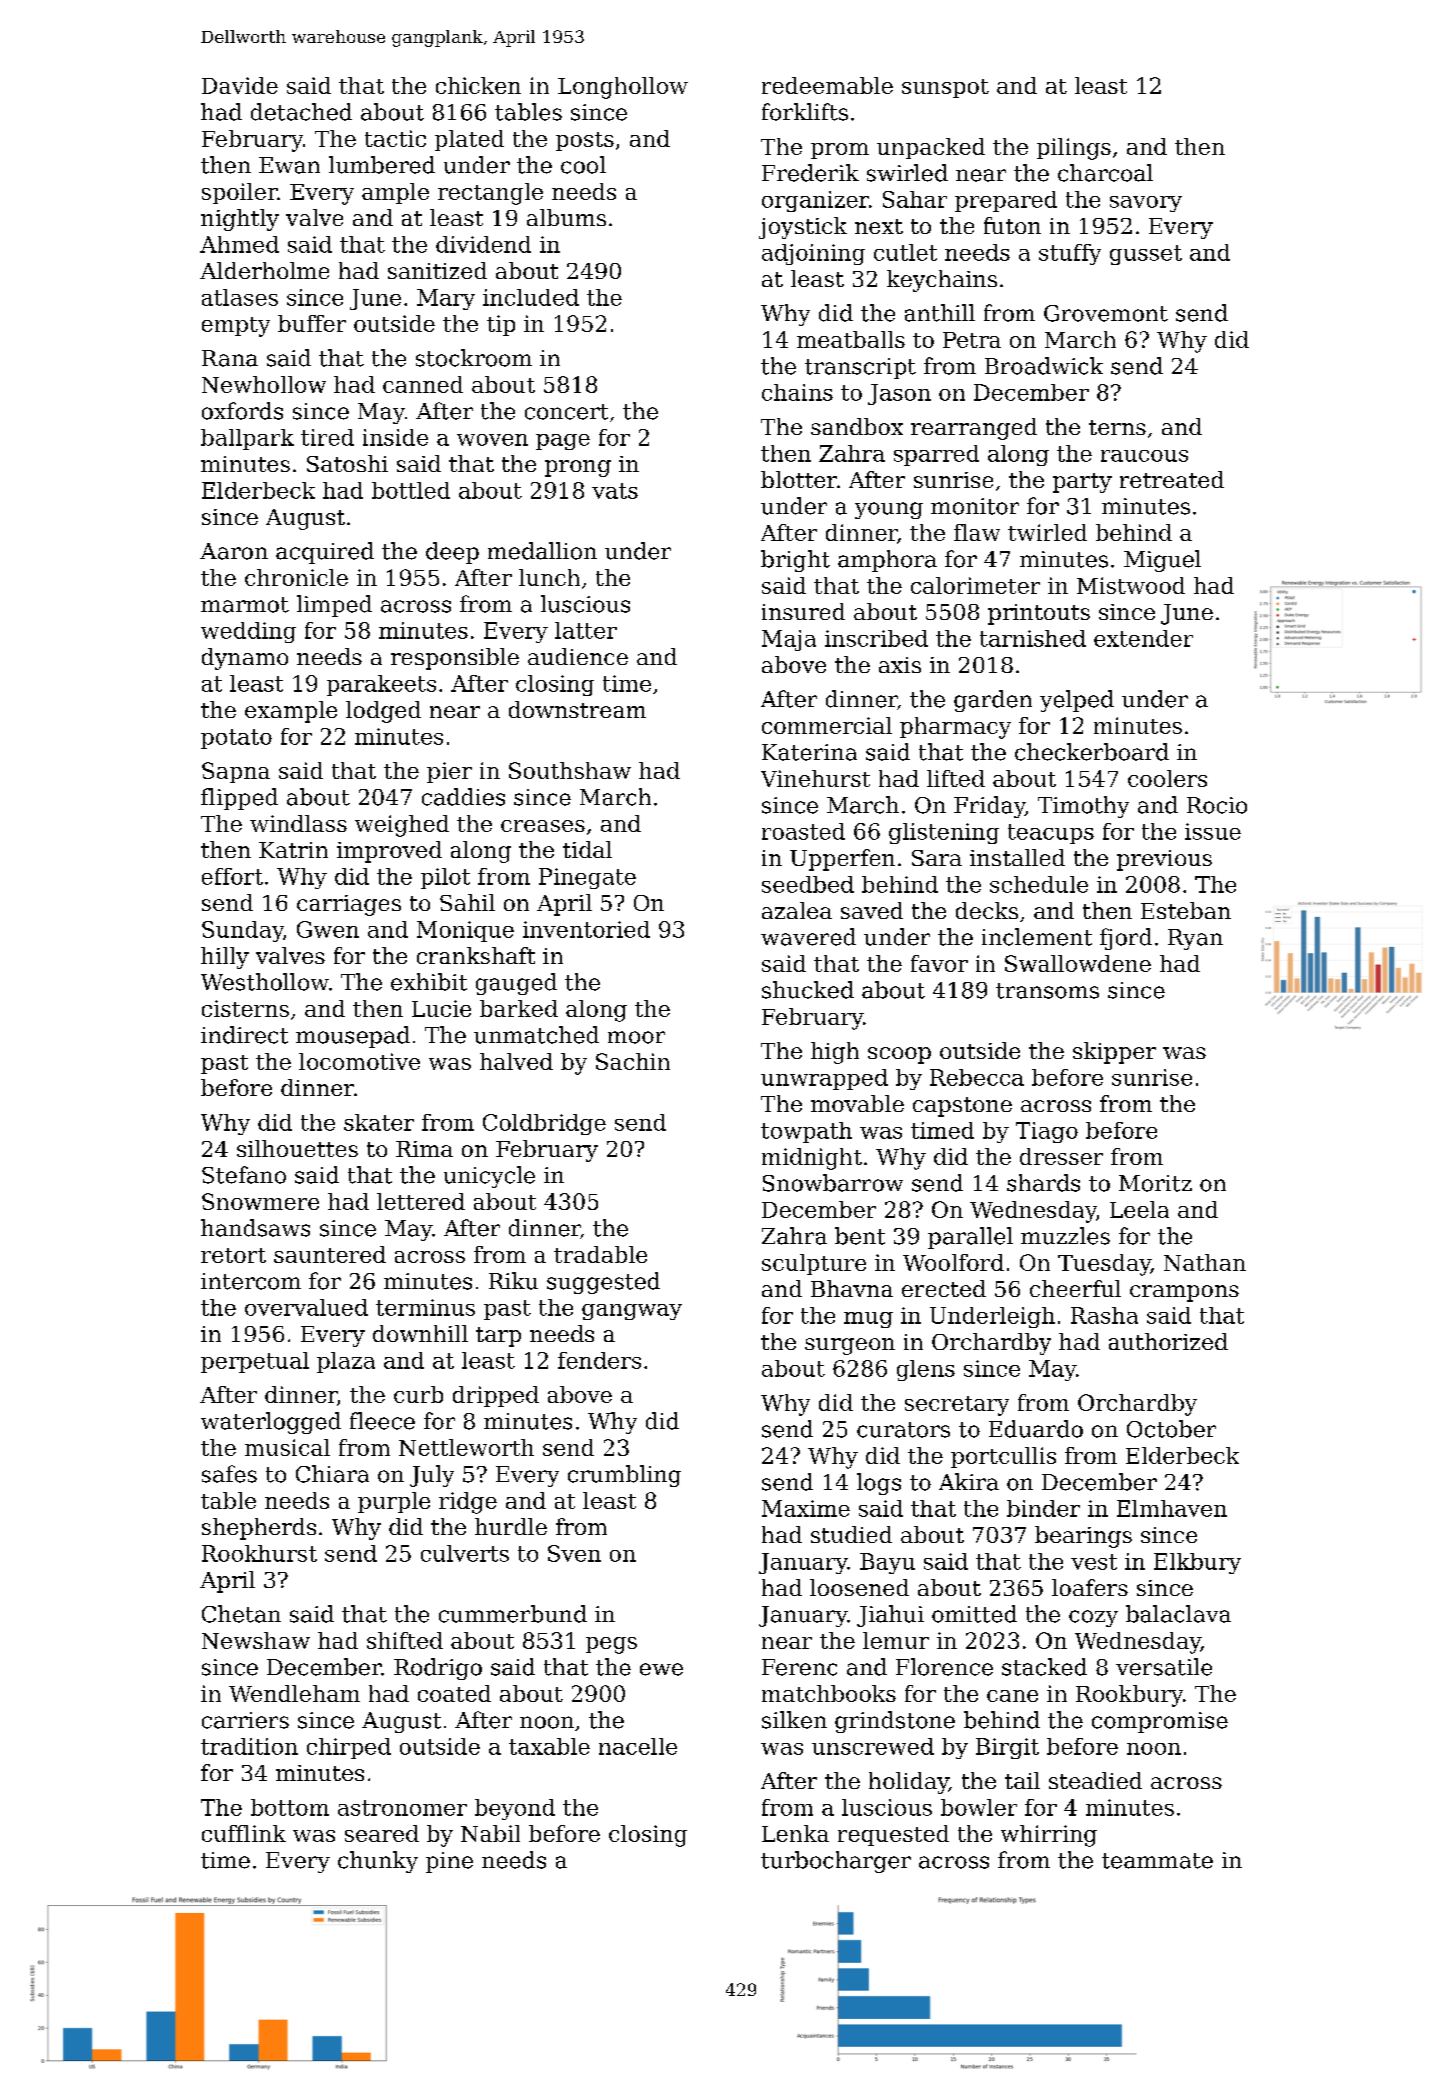 The height and width of the screenshot is (2100, 1450). What do you see at coordinates (586, 630) in the screenshot?
I see `latter` at bounding box center [586, 630].
